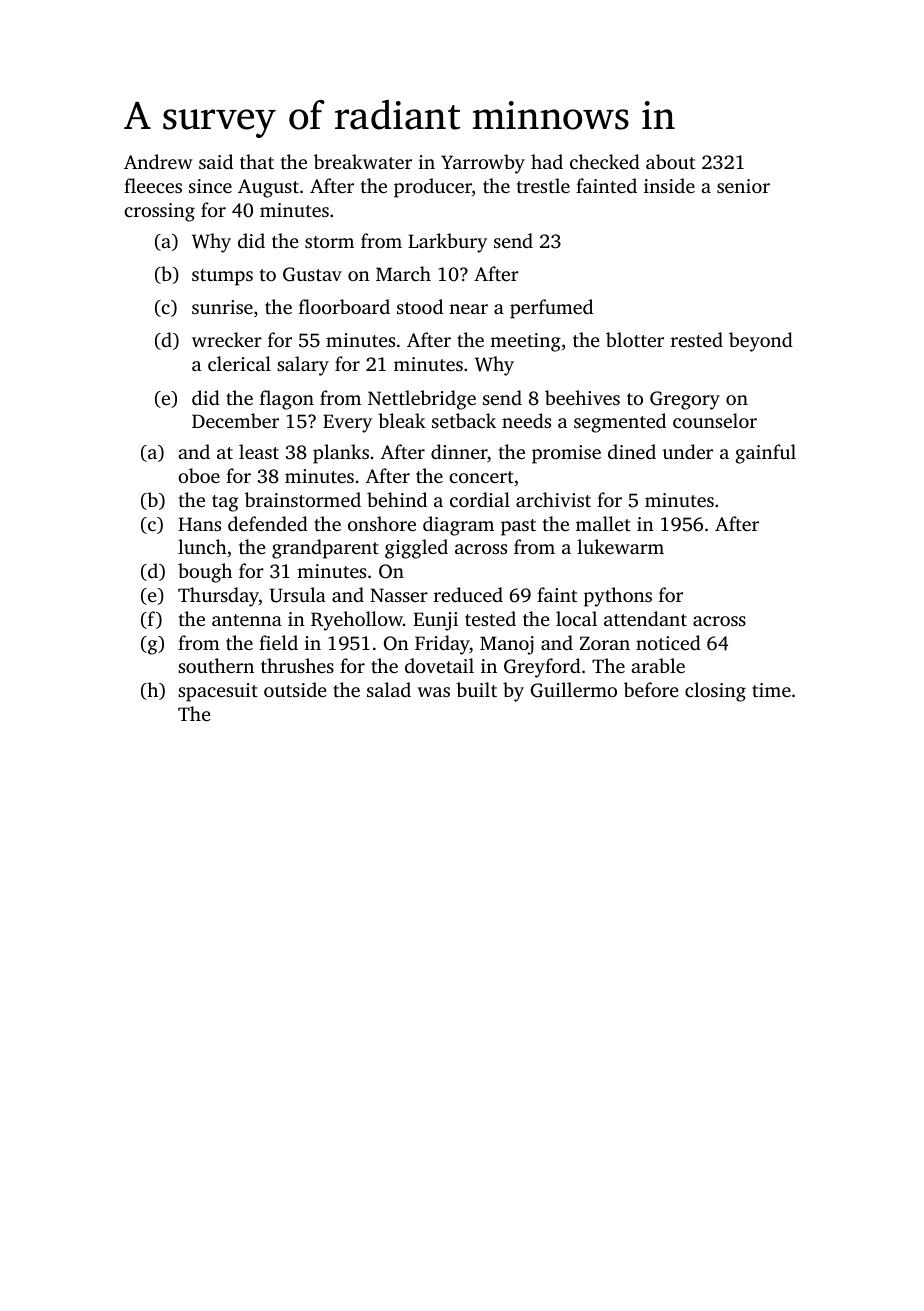  Describe the element at coordinates (715, 692) in the document. I see `closing` at that location.
